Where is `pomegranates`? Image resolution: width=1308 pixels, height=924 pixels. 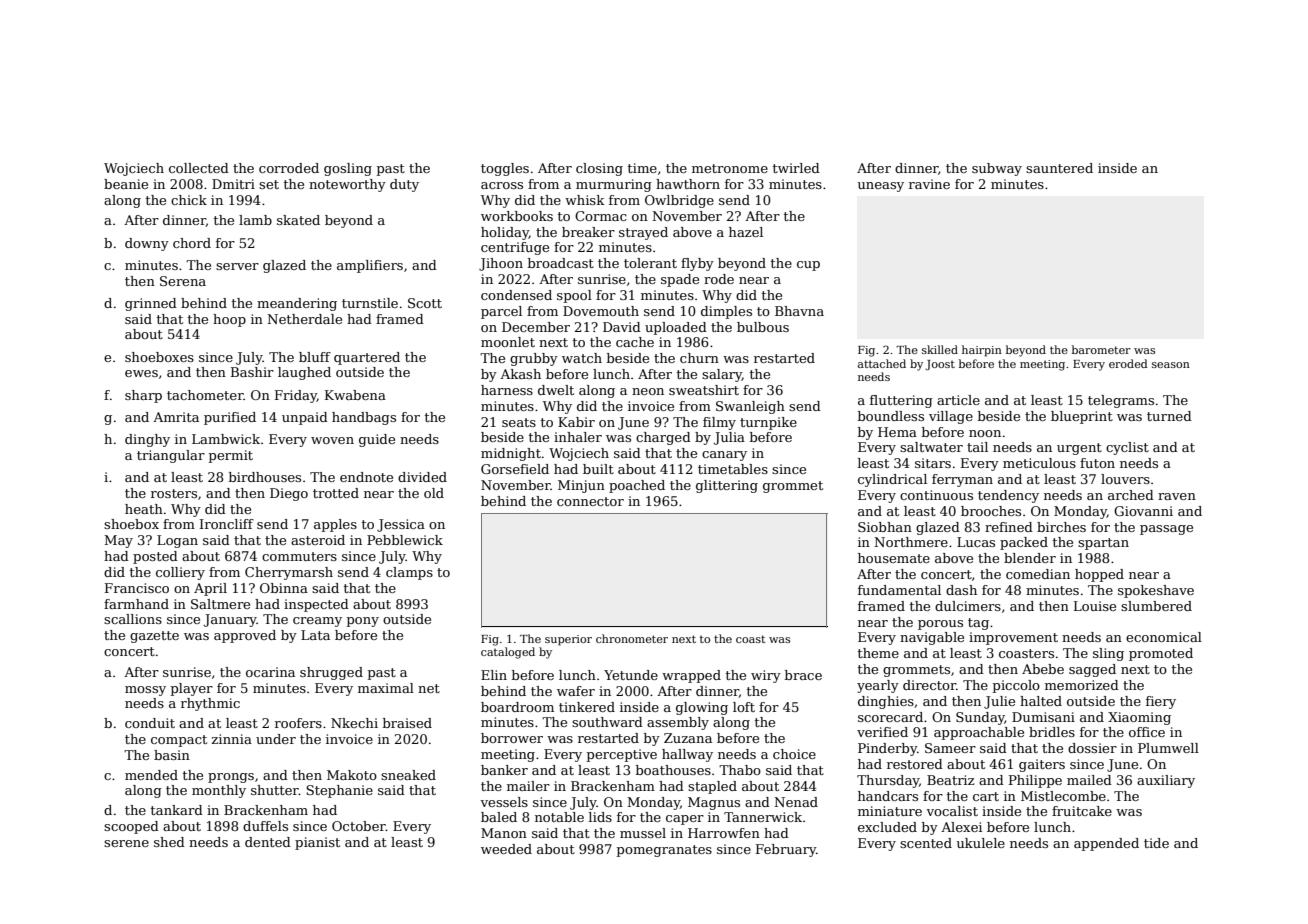
pomegranates is located at coordinates (664, 851).
